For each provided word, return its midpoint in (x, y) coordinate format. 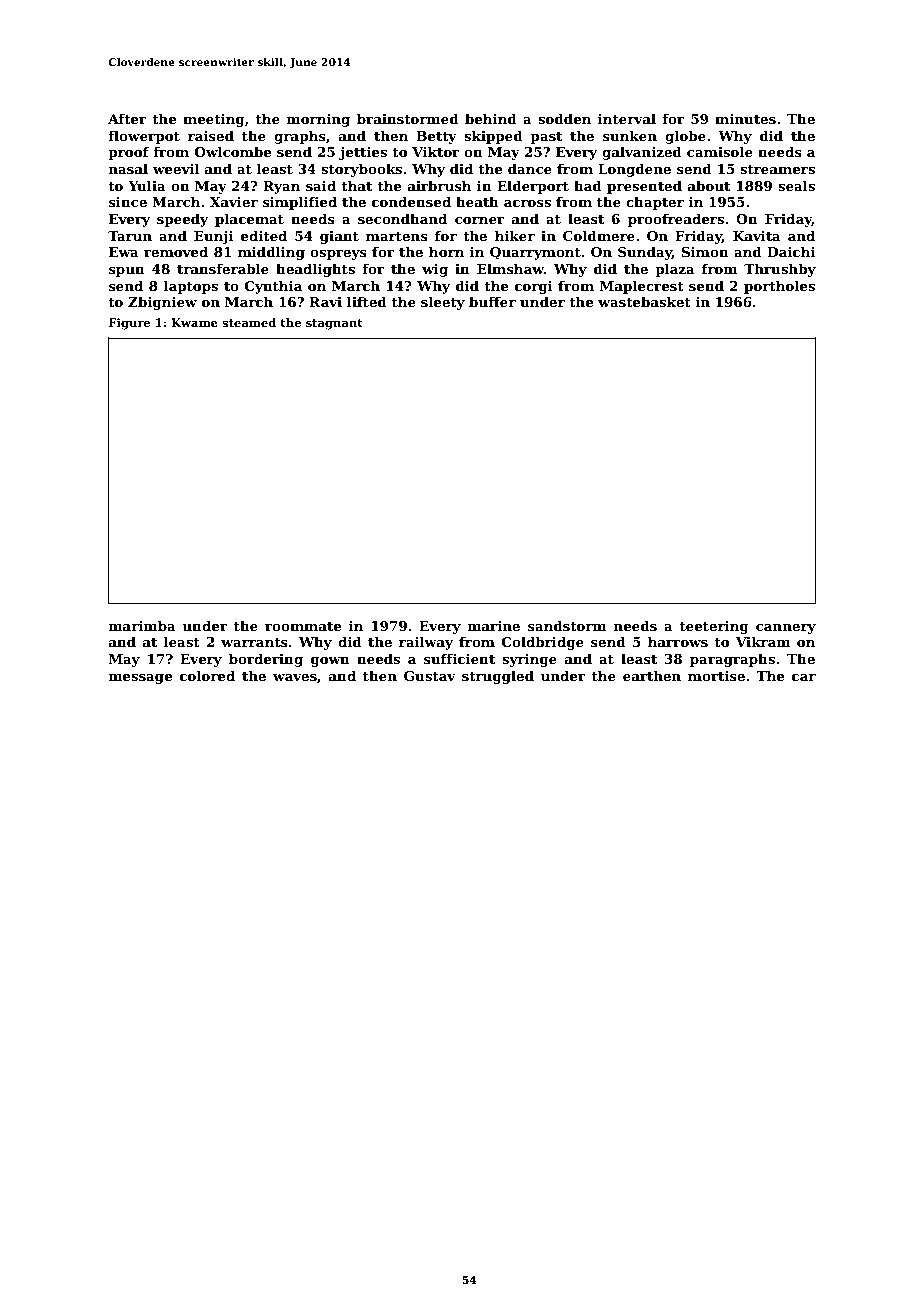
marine (494, 626)
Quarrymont (535, 253)
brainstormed (408, 118)
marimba (142, 625)
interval (627, 118)
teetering (714, 627)
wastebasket (644, 301)
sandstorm (567, 625)
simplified (300, 203)
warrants (254, 642)
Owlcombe (233, 151)
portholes (779, 287)
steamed (249, 322)
